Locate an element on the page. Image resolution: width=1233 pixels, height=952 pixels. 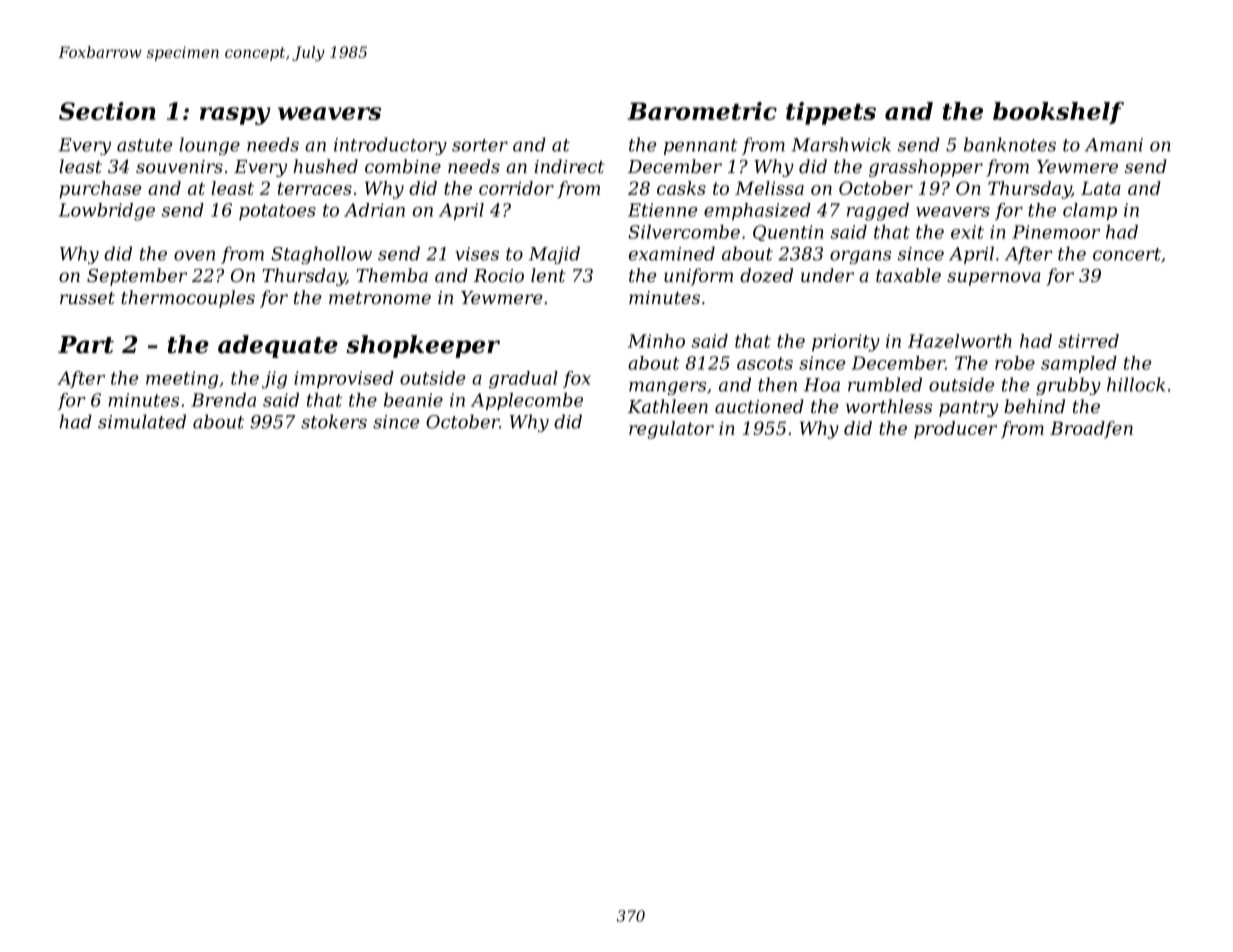
improvised is located at coordinates (344, 379).
